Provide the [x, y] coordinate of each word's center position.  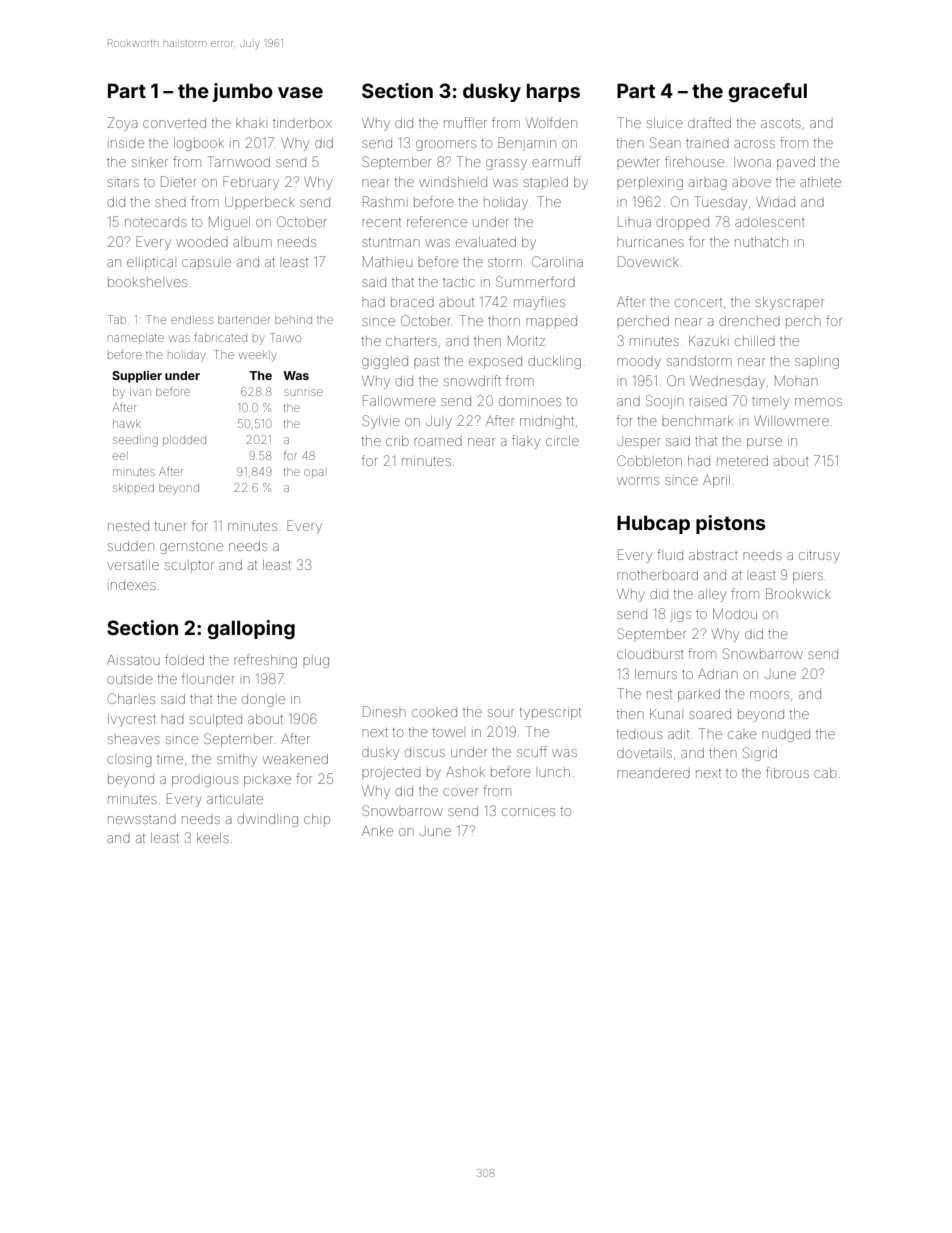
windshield [453, 182]
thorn [504, 321]
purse [764, 443]
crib [397, 441]
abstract [713, 555]
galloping [251, 629]
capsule [206, 263]
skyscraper [790, 303]
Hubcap [653, 524]
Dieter [179, 181]
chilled [755, 341]
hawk [127, 424]
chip [317, 820]
